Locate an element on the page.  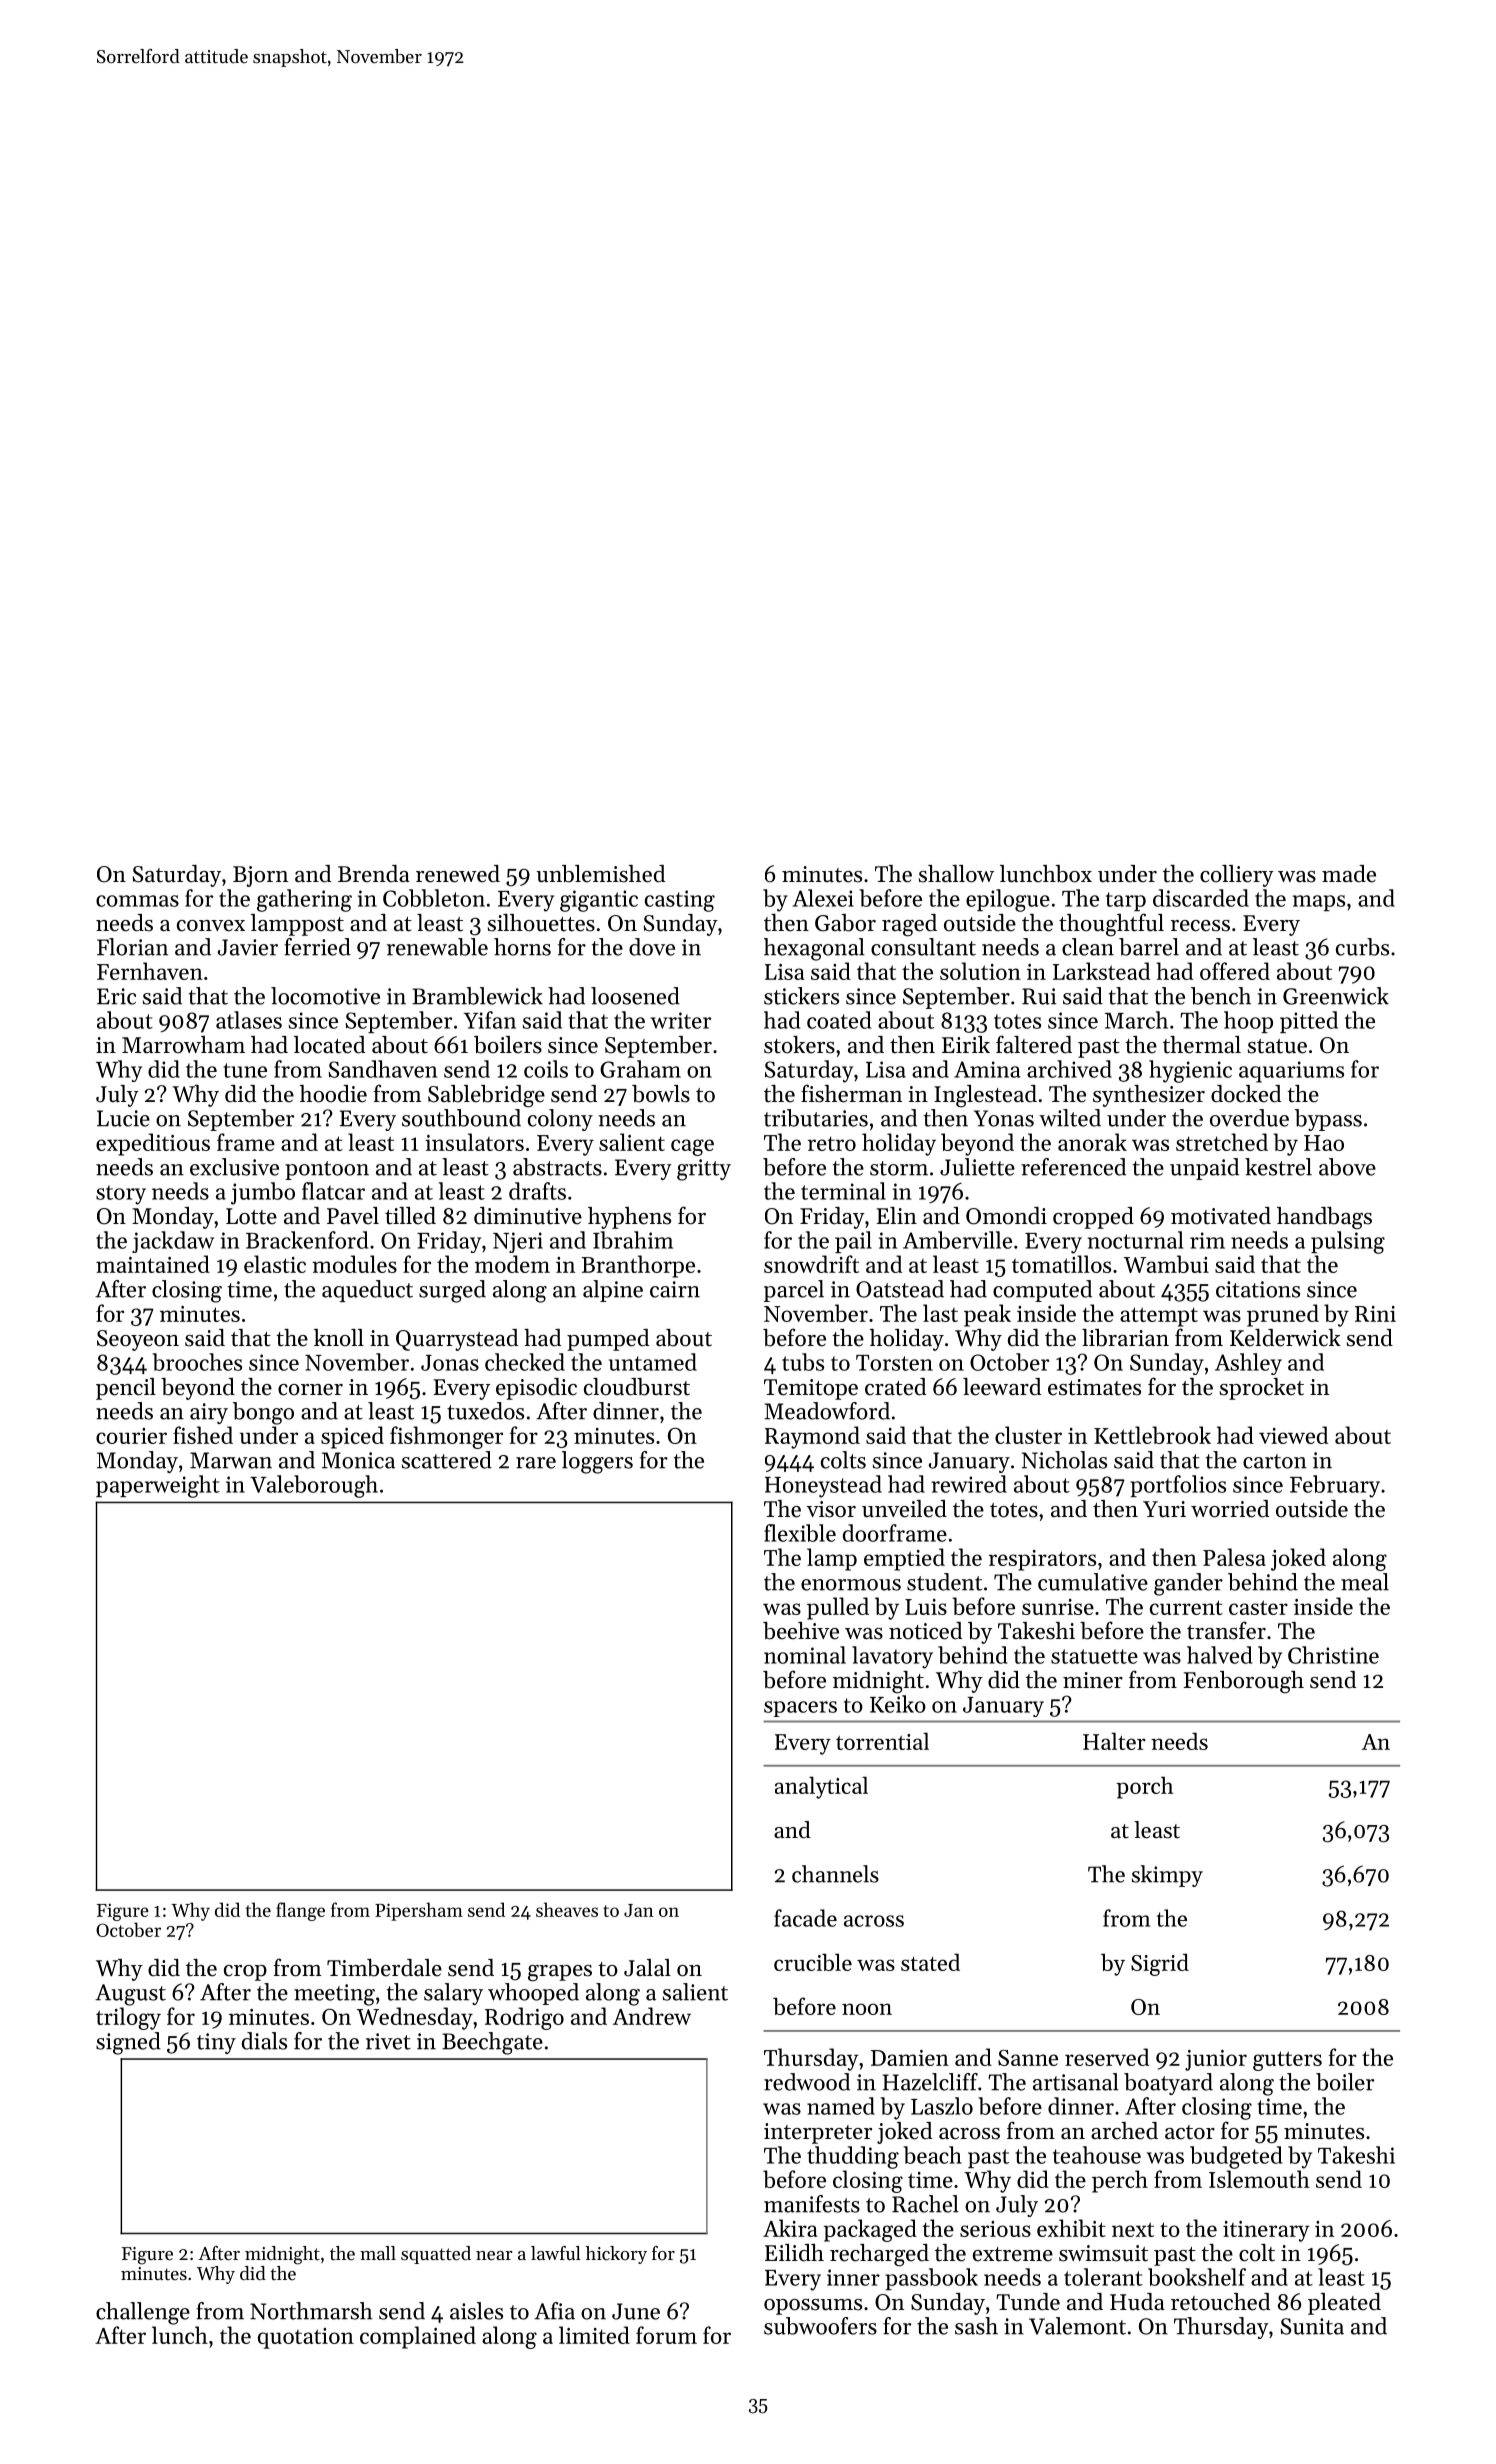
flange is located at coordinates (300, 1911).
